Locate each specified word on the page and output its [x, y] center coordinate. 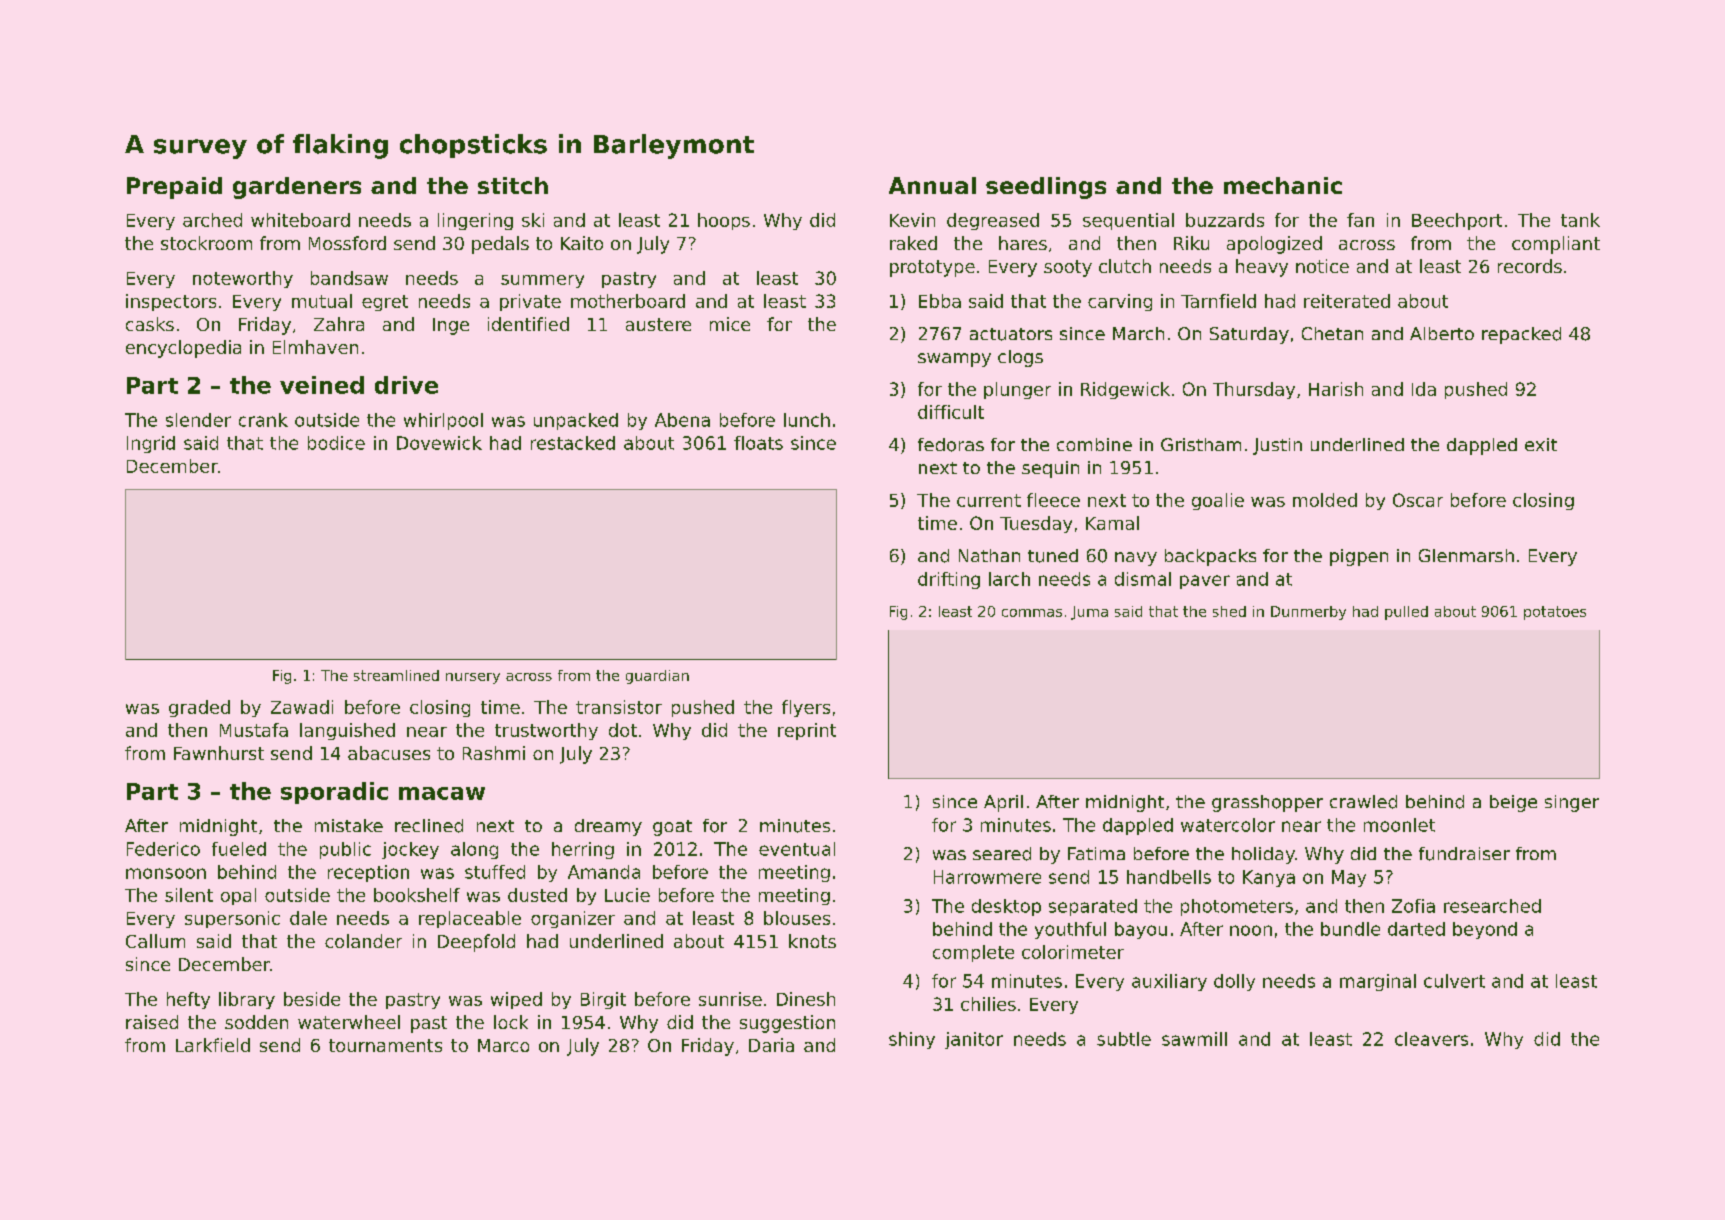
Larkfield [213, 1045]
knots [812, 941]
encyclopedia [183, 349]
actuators [1011, 334]
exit [1541, 444]
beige [1513, 803]
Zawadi [302, 707]
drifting [949, 580]
